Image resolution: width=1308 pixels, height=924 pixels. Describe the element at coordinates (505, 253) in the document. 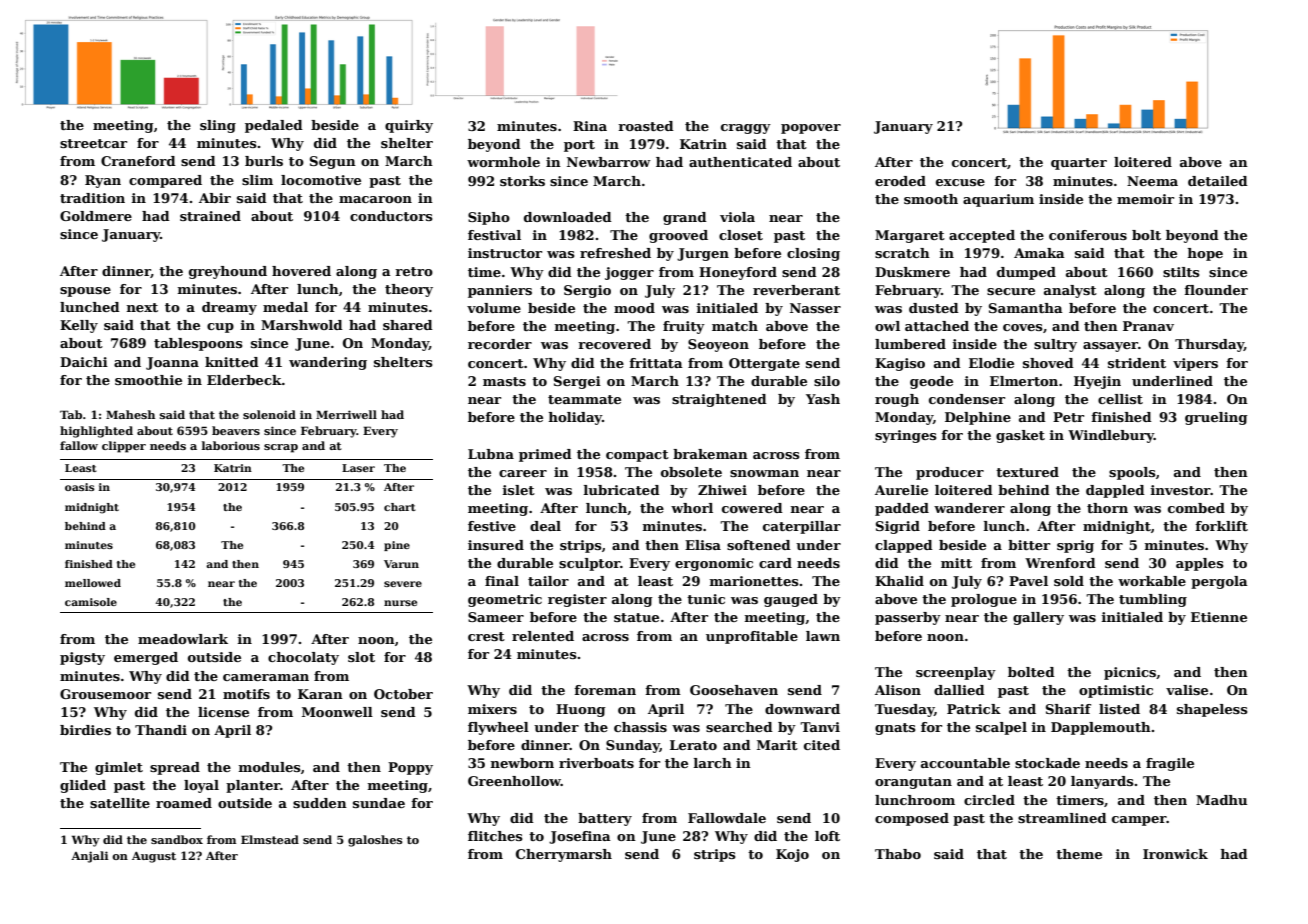

I see `instructor` at that location.
